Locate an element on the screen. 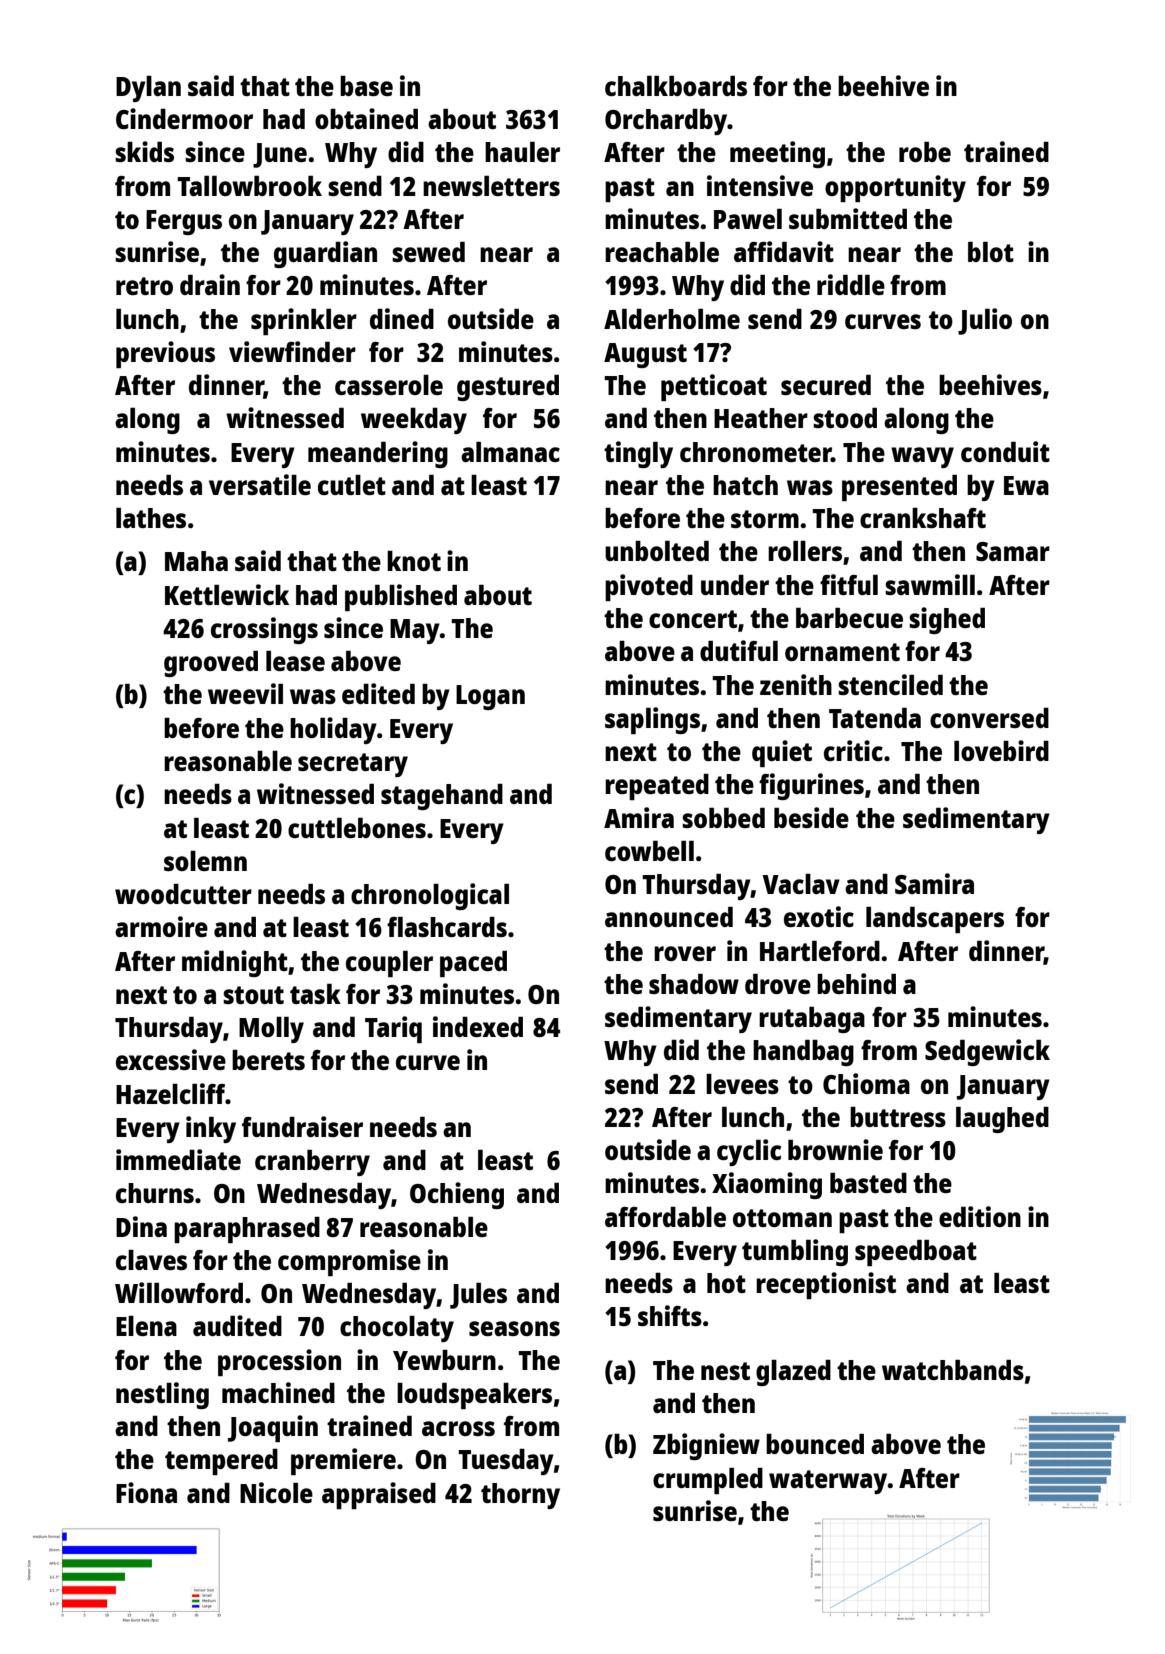 The width and height of the screenshot is (1165, 1654). hauler is located at coordinates (522, 152).
